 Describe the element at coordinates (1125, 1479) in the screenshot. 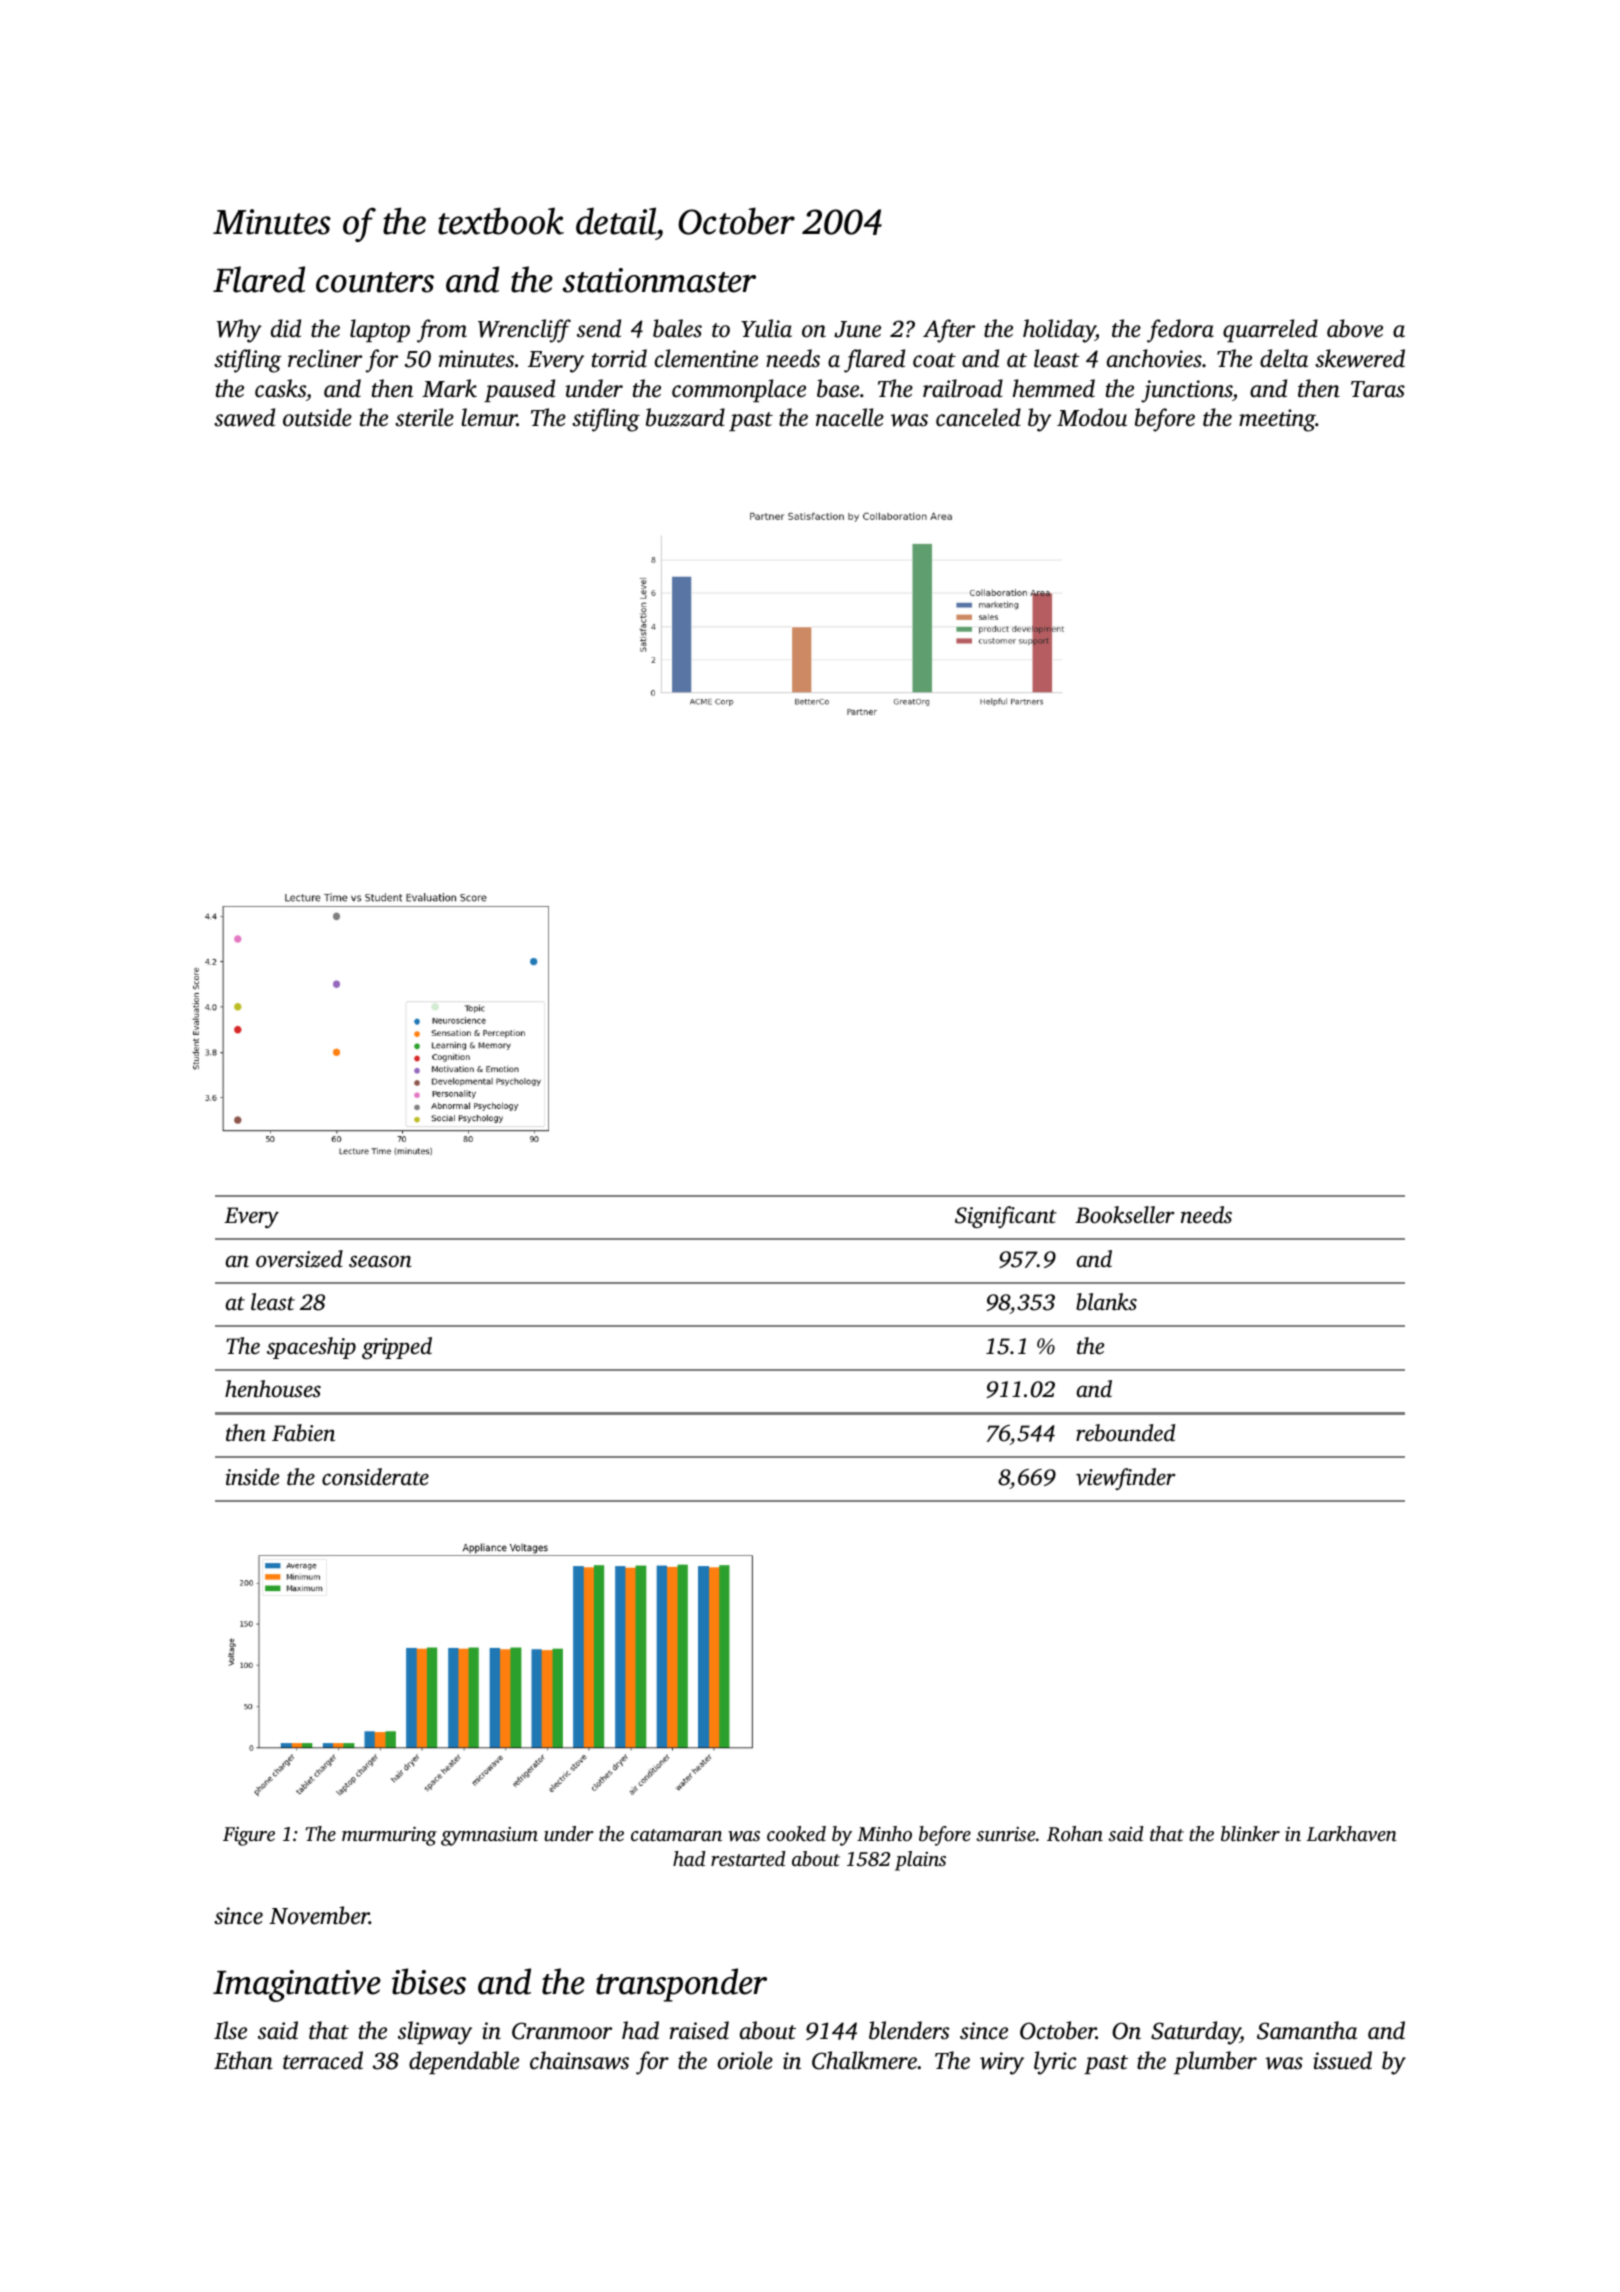

I see `viewfinder` at that location.
